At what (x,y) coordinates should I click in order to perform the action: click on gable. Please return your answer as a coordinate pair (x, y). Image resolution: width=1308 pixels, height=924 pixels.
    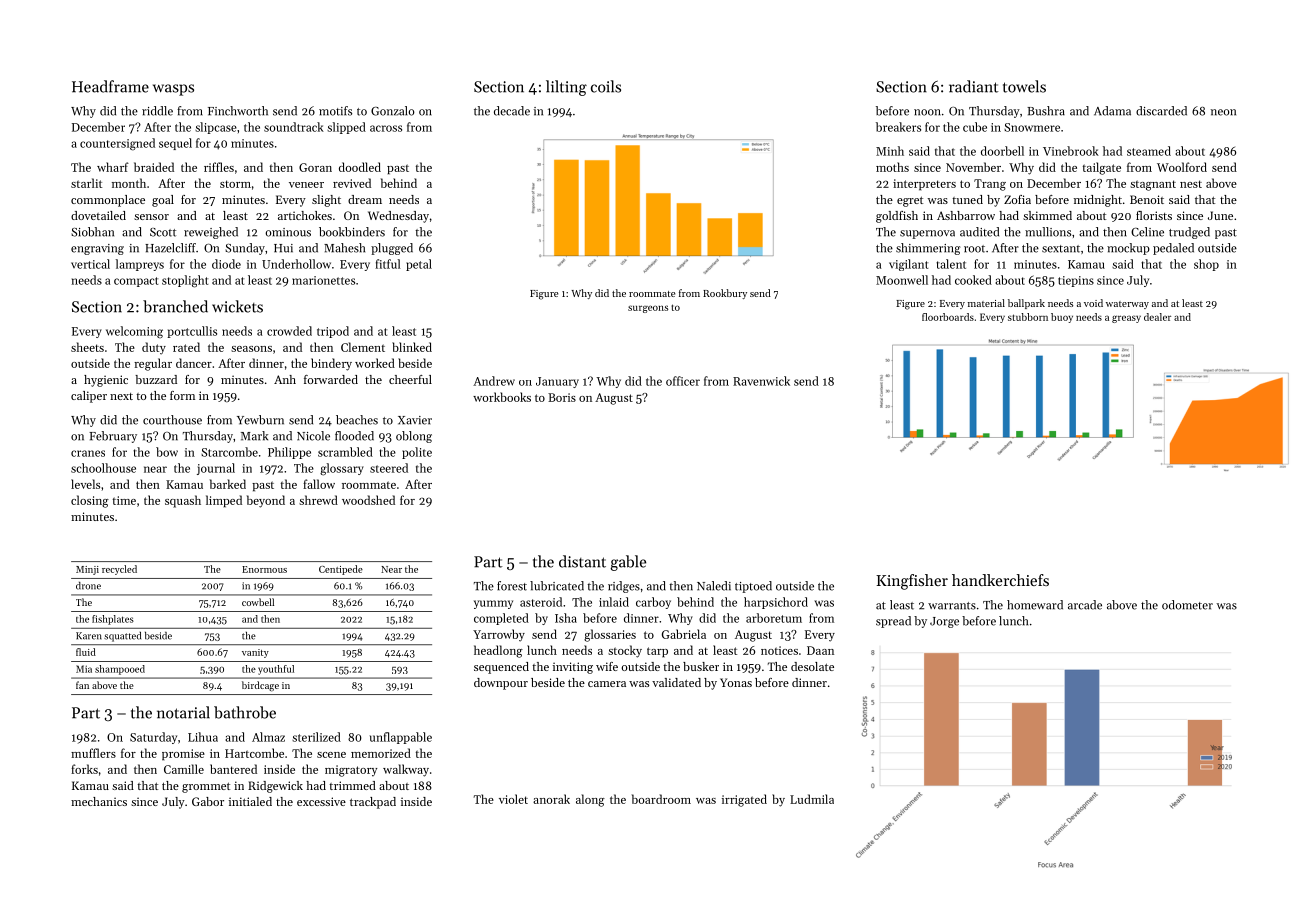
    Looking at the image, I should click on (628, 563).
